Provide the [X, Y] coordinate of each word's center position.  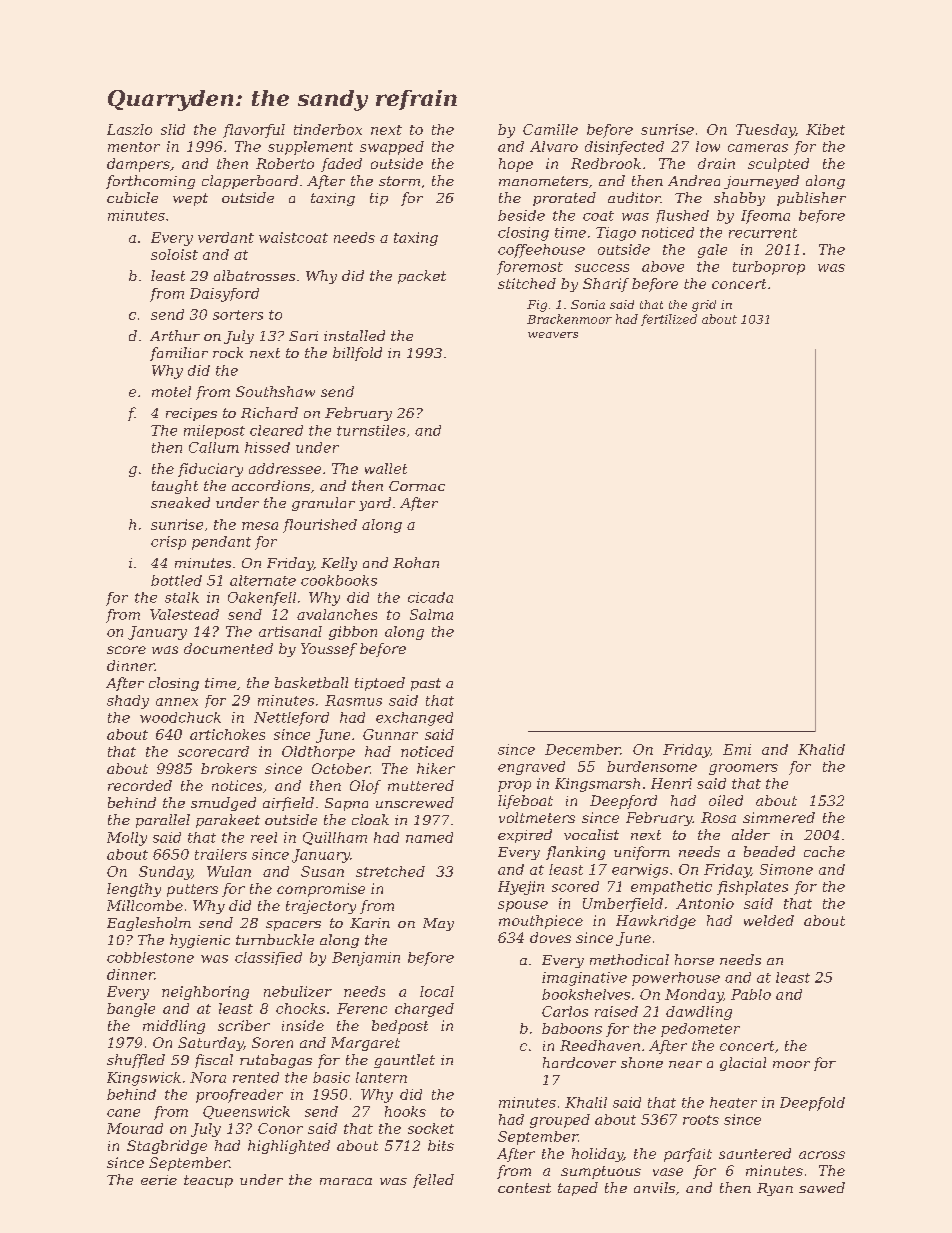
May [438, 924]
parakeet [228, 821]
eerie [159, 1180]
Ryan [775, 1189]
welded [769, 920]
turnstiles [371, 430]
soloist [174, 254]
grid [704, 306]
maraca [346, 1181]
